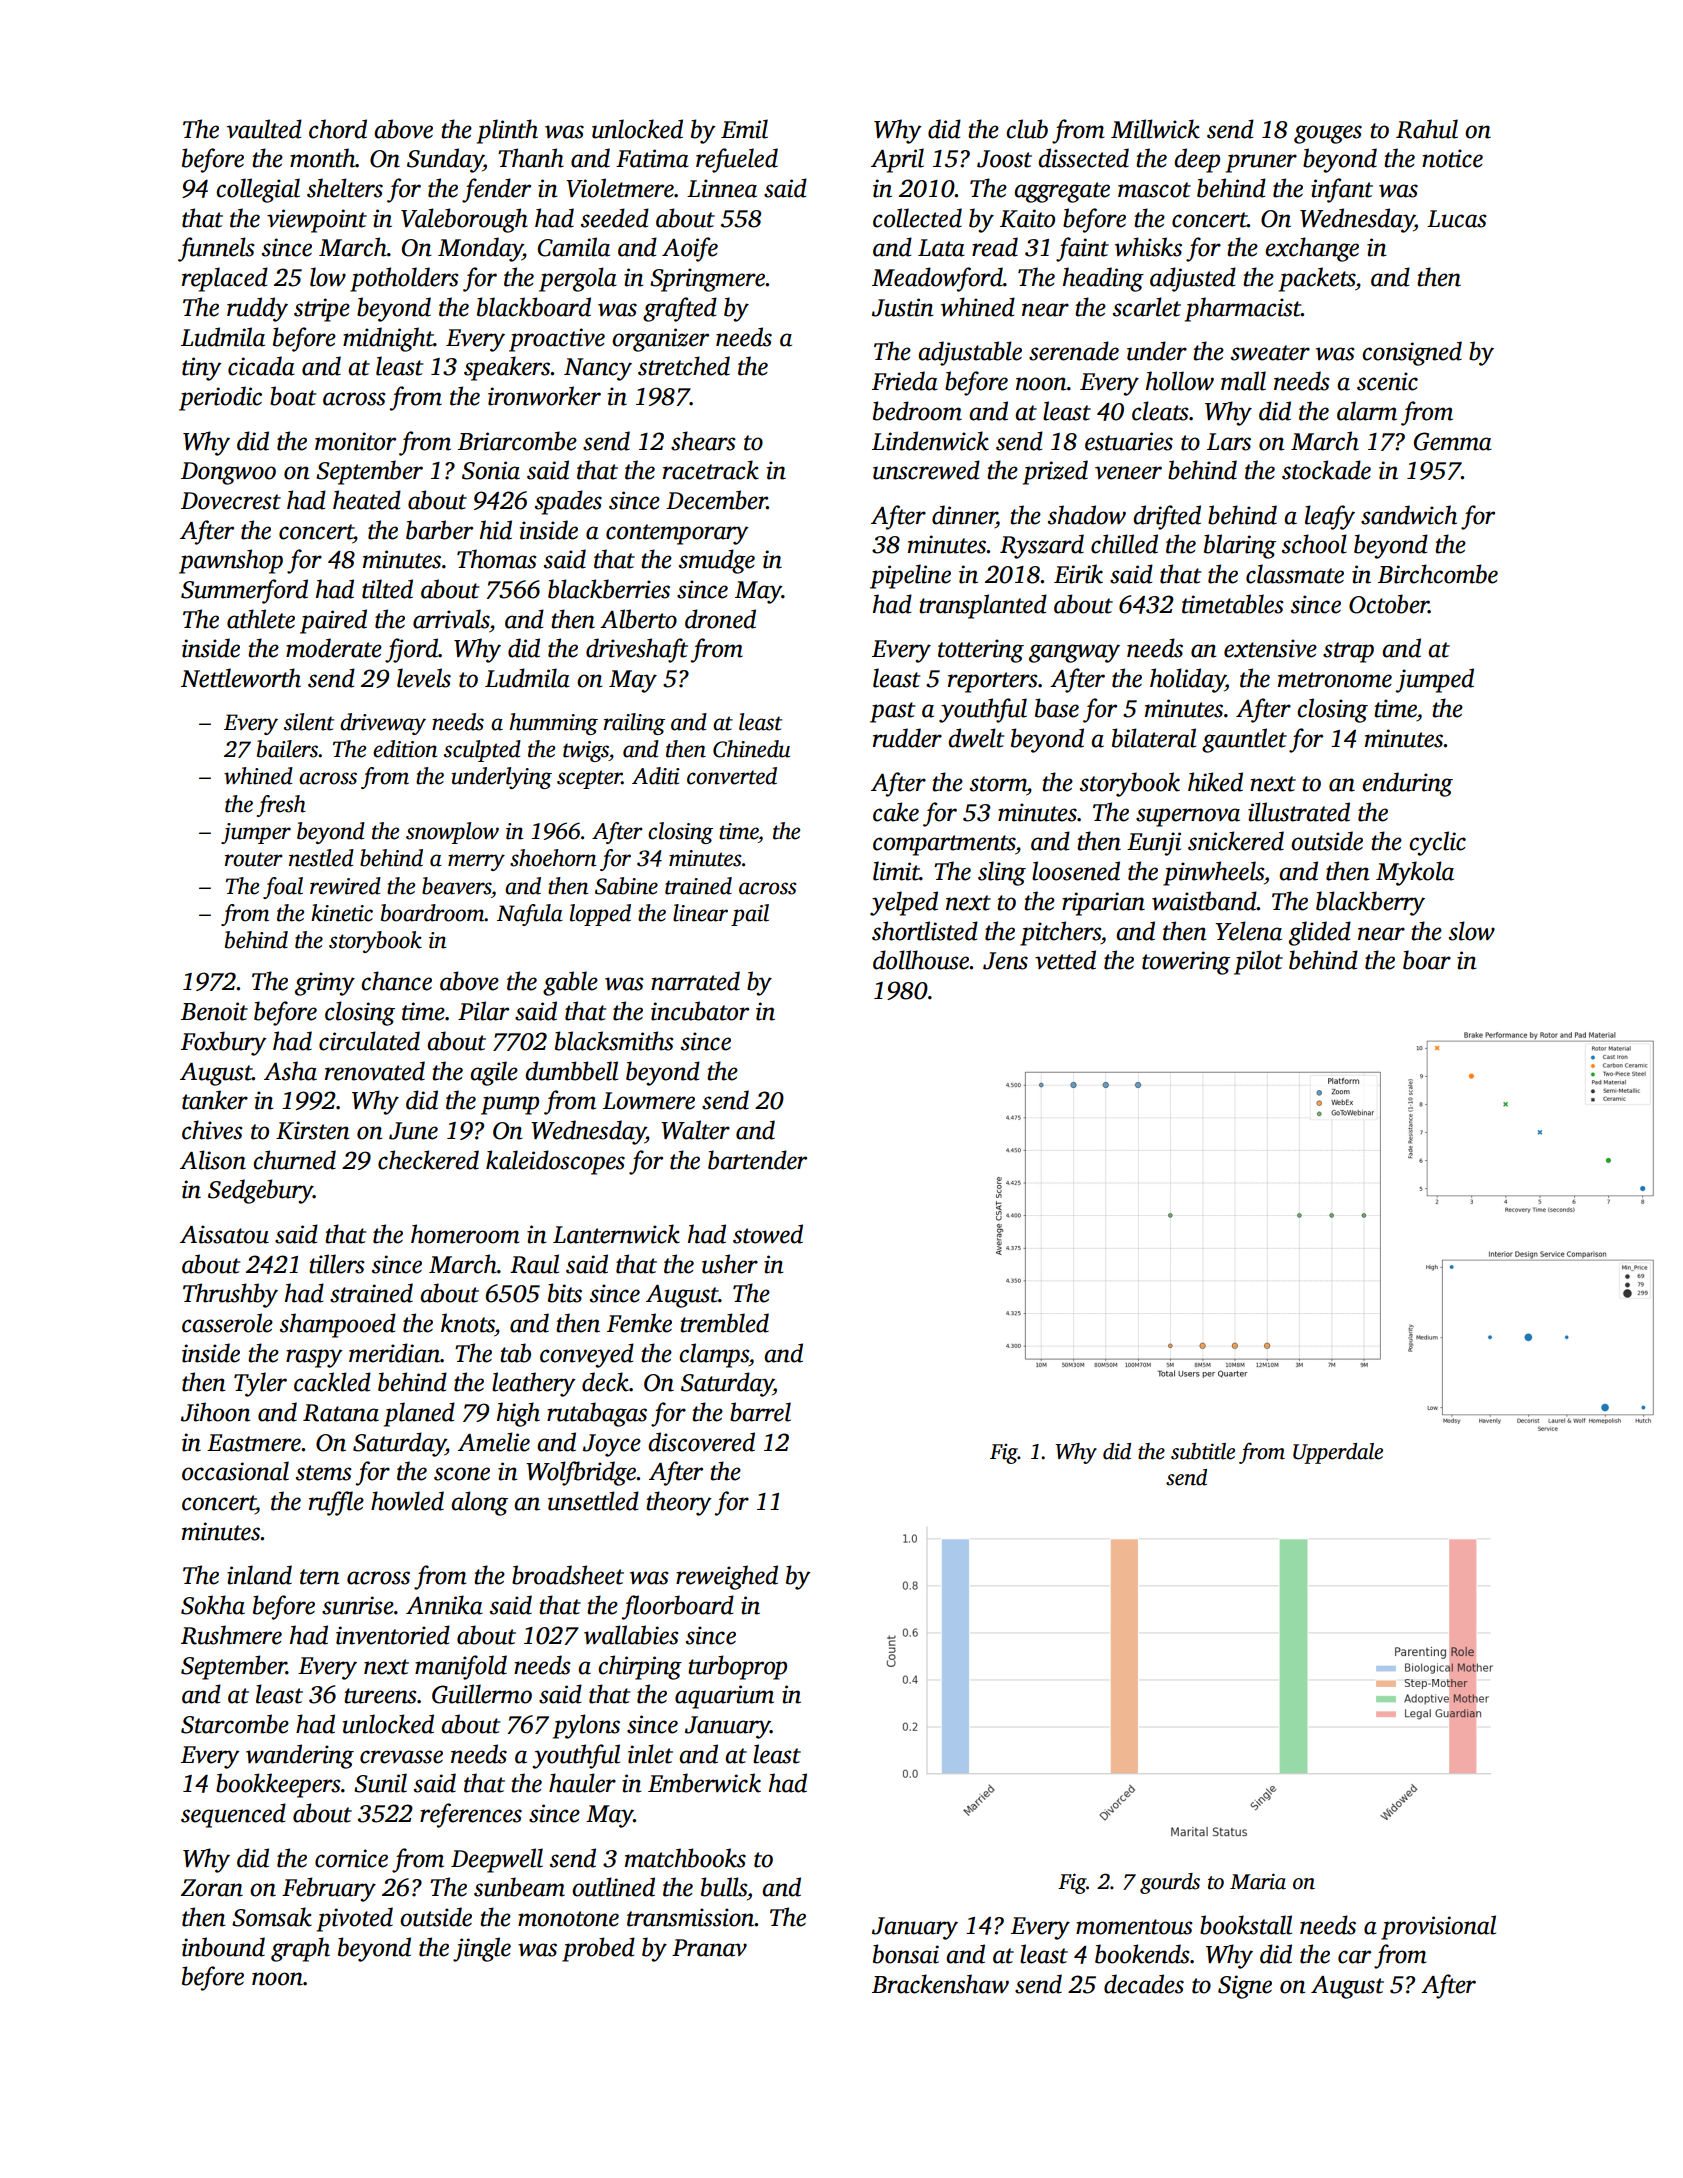  Describe the element at coordinates (768, 1234) in the screenshot. I see `stowed` at that location.
